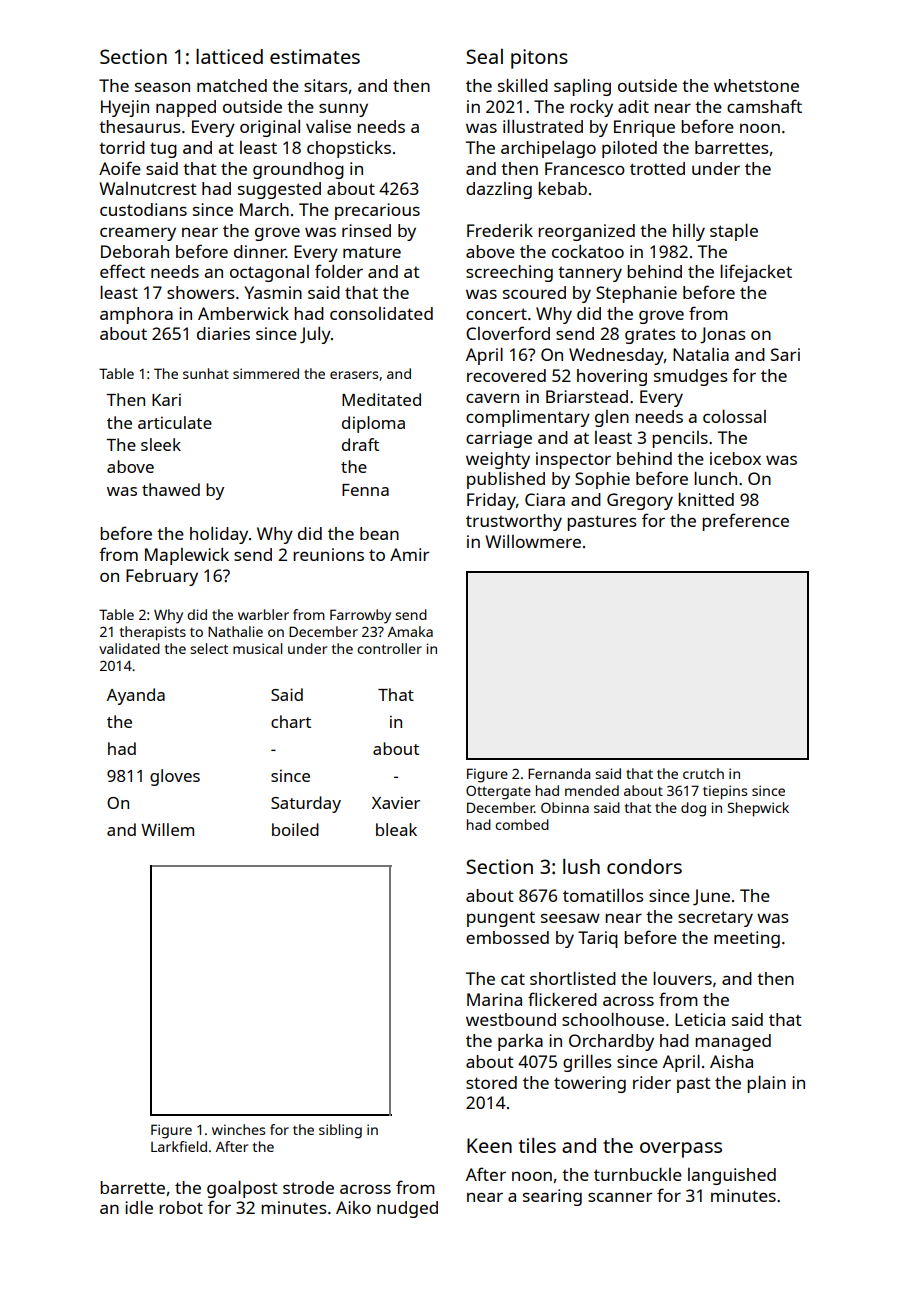  What do you see at coordinates (533, 541) in the image?
I see `Willowmere` at bounding box center [533, 541].
